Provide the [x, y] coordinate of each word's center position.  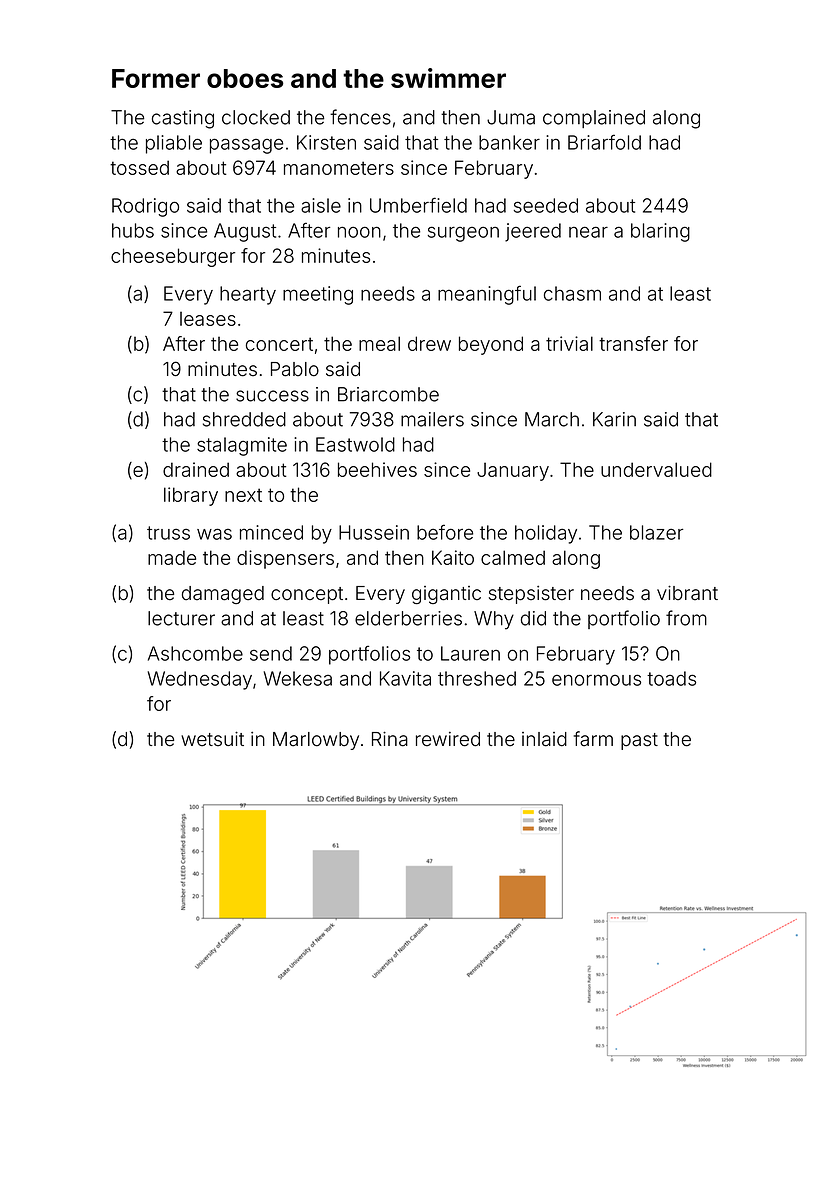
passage [246, 146]
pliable [174, 144]
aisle [321, 205]
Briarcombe [388, 394]
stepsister [531, 595]
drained [196, 469]
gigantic [446, 595]
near [588, 232]
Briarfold [604, 142]
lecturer [181, 618]
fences [360, 117]
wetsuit [212, 739]
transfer [633, 343]
